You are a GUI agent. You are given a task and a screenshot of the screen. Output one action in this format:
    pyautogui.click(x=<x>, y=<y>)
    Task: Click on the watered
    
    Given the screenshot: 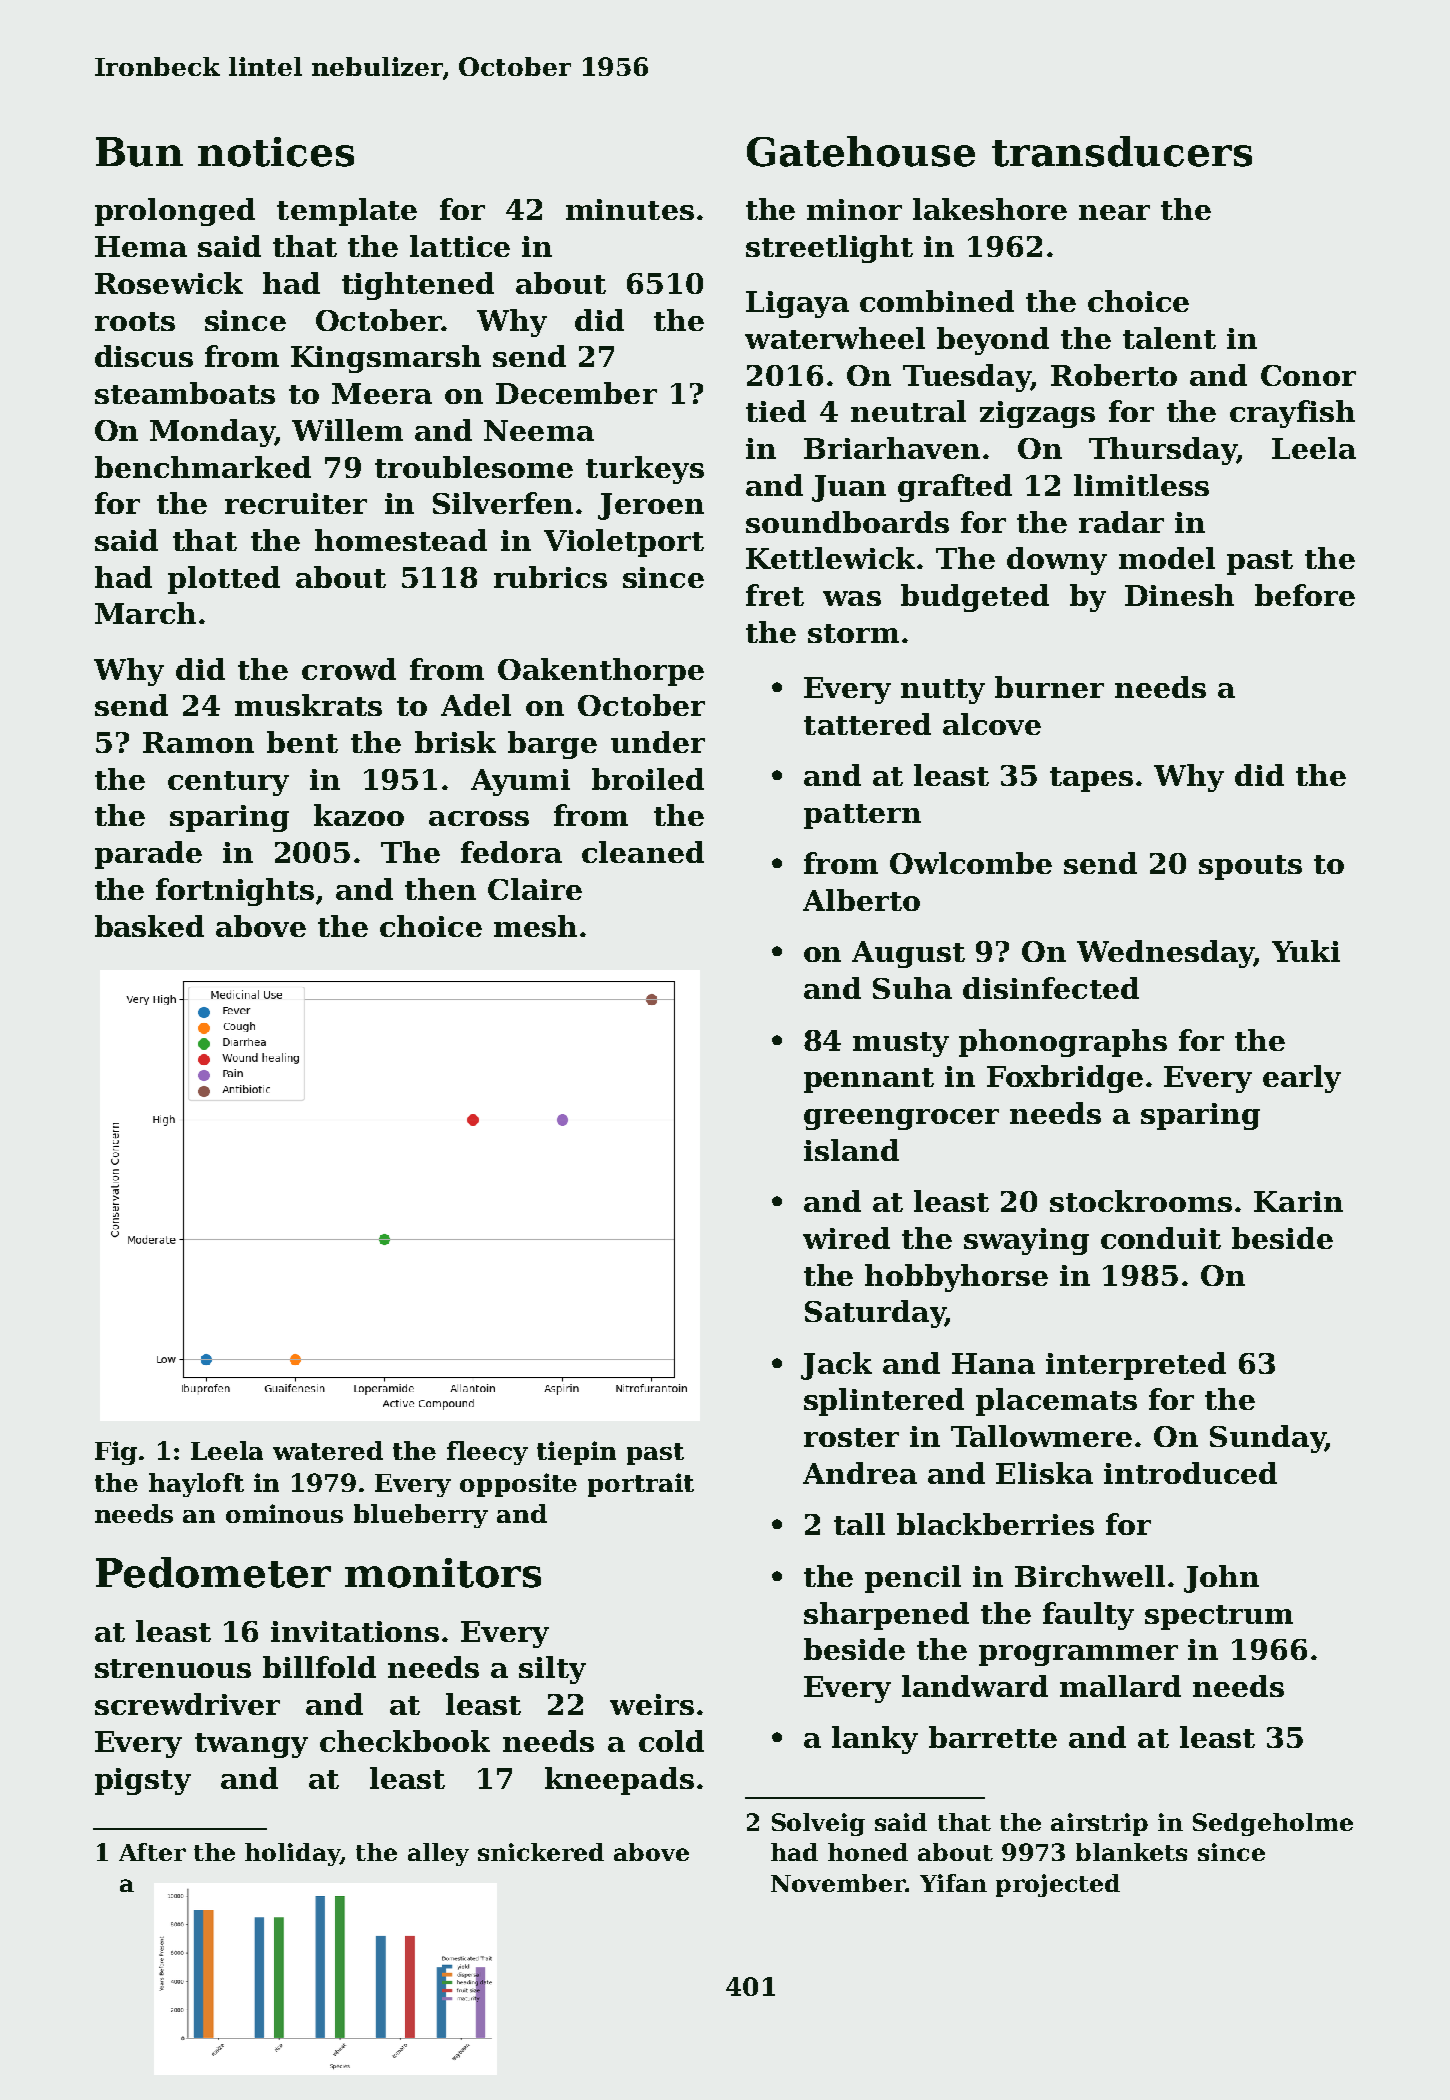 What is the action you would take?
    pyautogui.click(x=328, y=1450)
